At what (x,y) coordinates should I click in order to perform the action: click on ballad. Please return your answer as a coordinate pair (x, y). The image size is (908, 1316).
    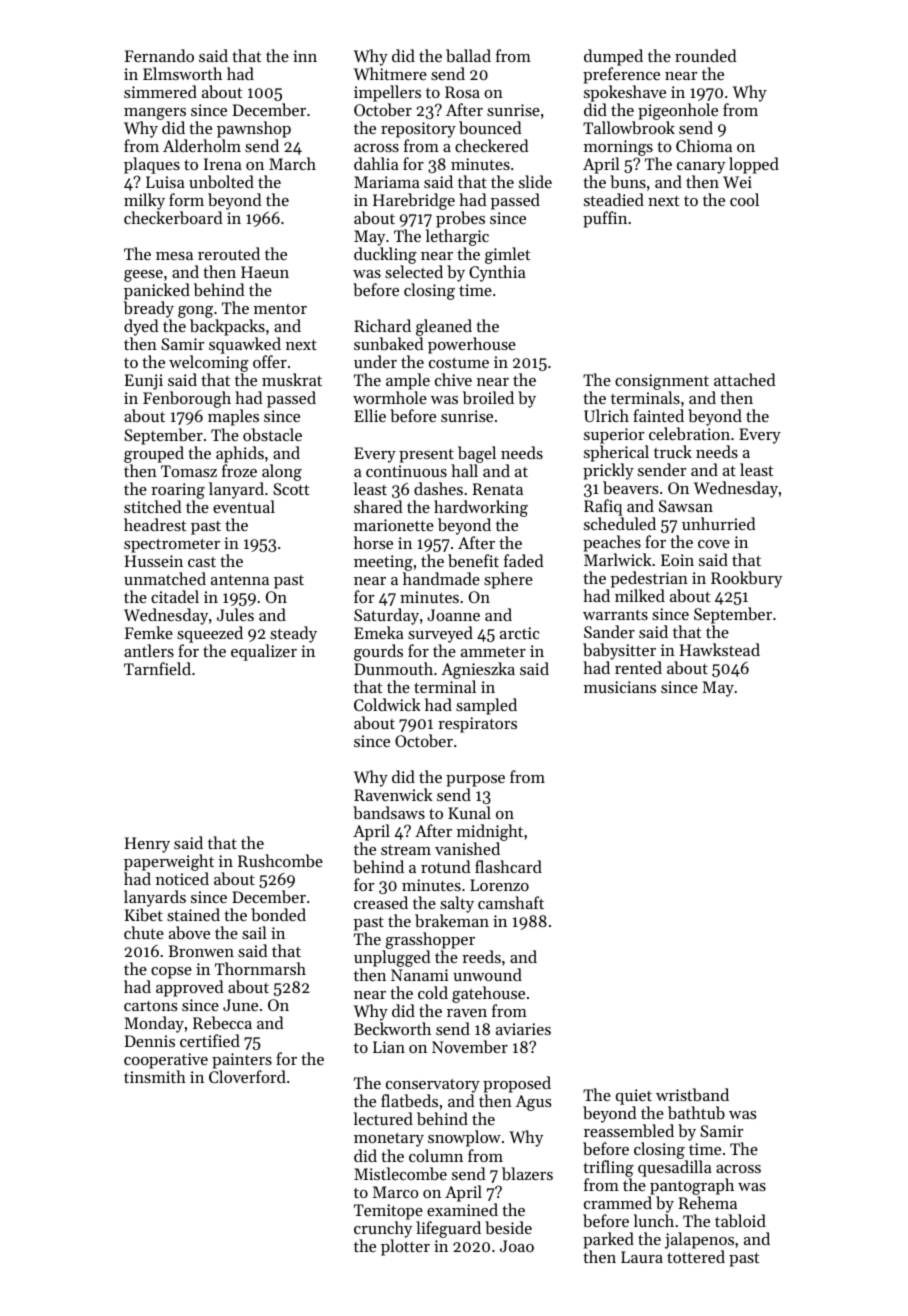
    Looking at the image, I should click on (468, 55).
